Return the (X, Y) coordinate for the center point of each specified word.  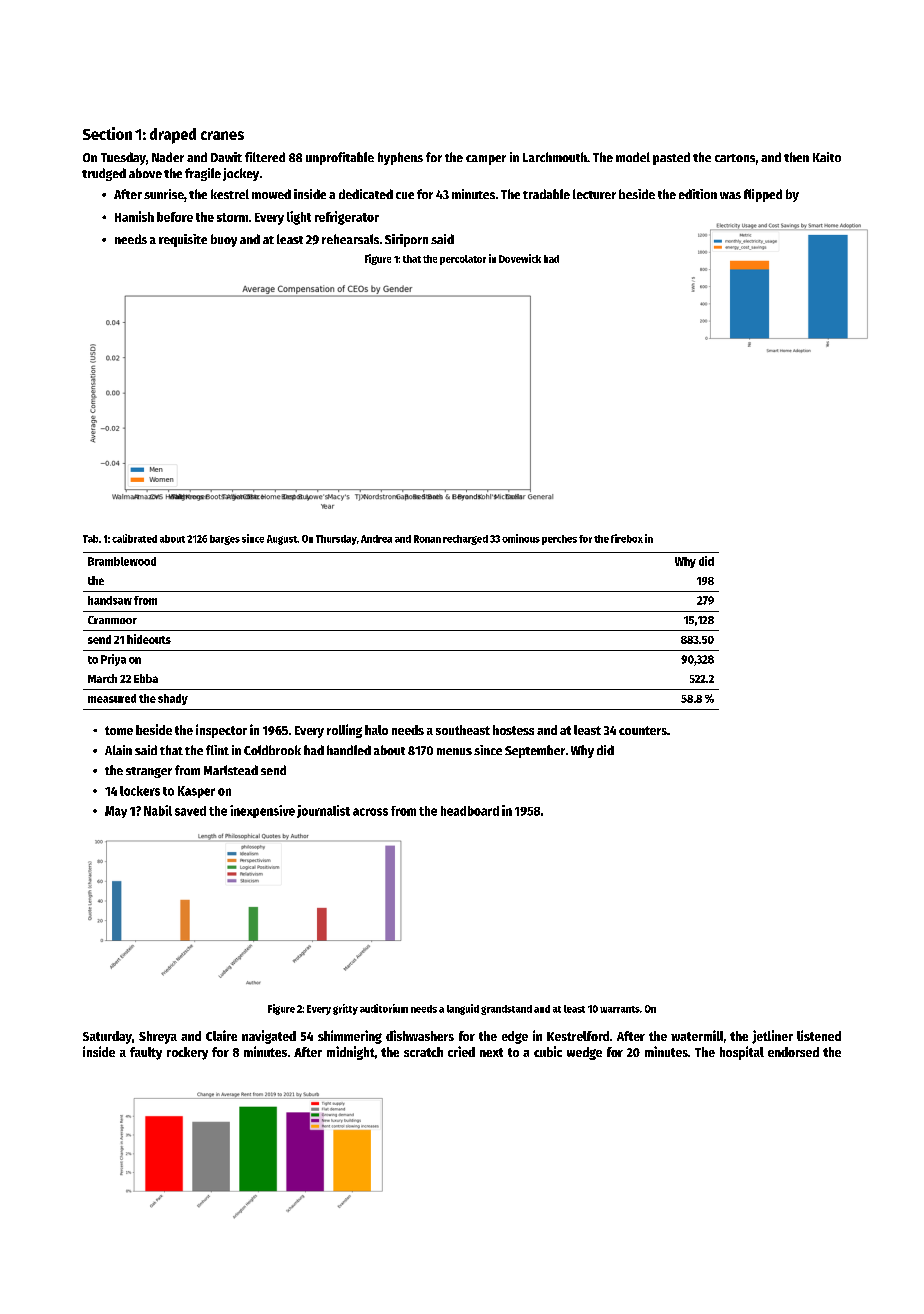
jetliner (772, 1037)
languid (463, 1009)
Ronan (427, 539)
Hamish (134, 216)
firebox (627, 538)
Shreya (158, 1037)
